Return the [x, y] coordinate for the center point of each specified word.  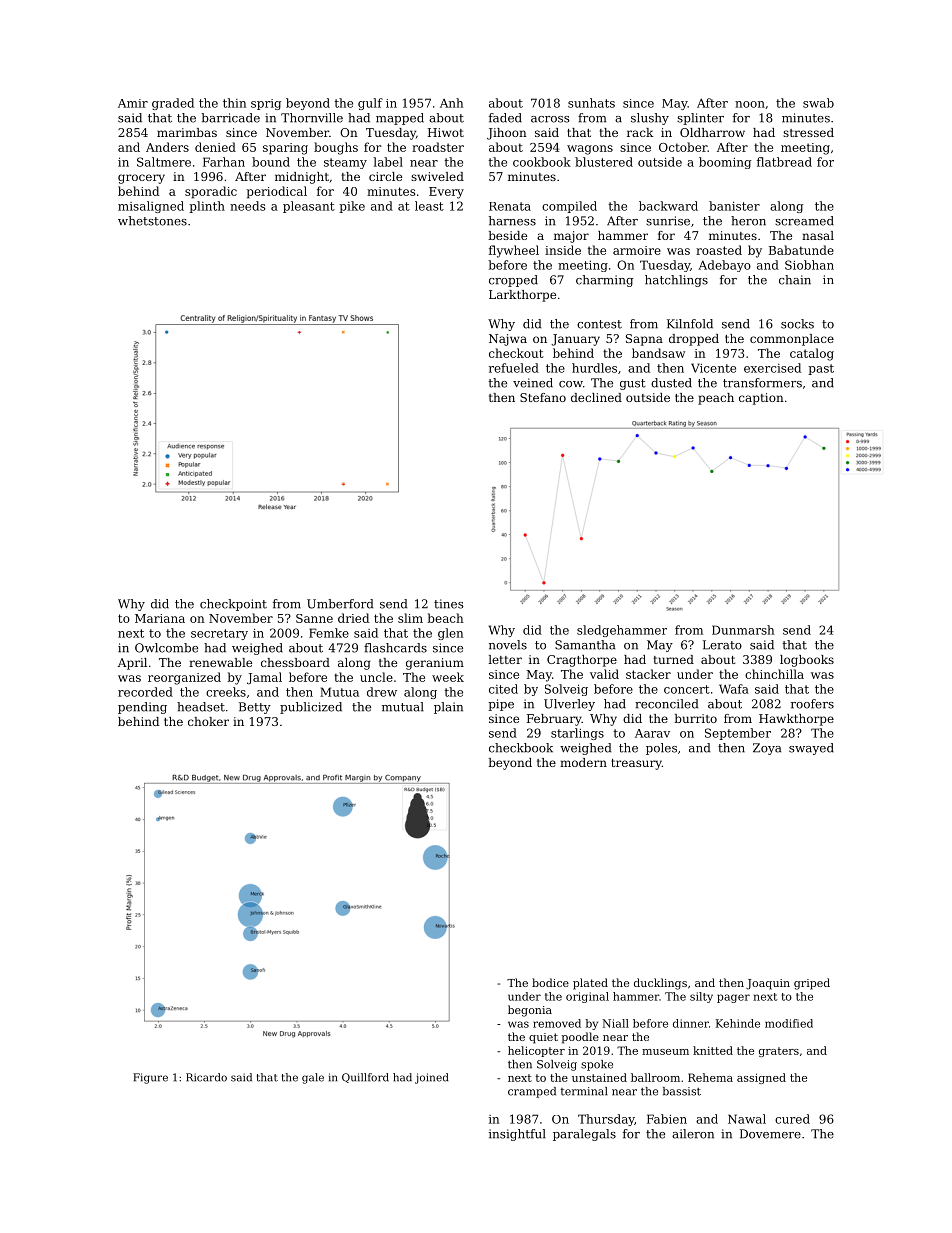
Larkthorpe [522, 296]
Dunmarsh [743, 630]
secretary [219, 634]
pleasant [309, 207]
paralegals [584, 1135]
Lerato [722, 645]
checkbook [521, 748]
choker [208, 721]
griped [812, 984]
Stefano [543, 397]
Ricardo [206, 1077]
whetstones [152, 221]
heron [748, 221]
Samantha [585, 645]
